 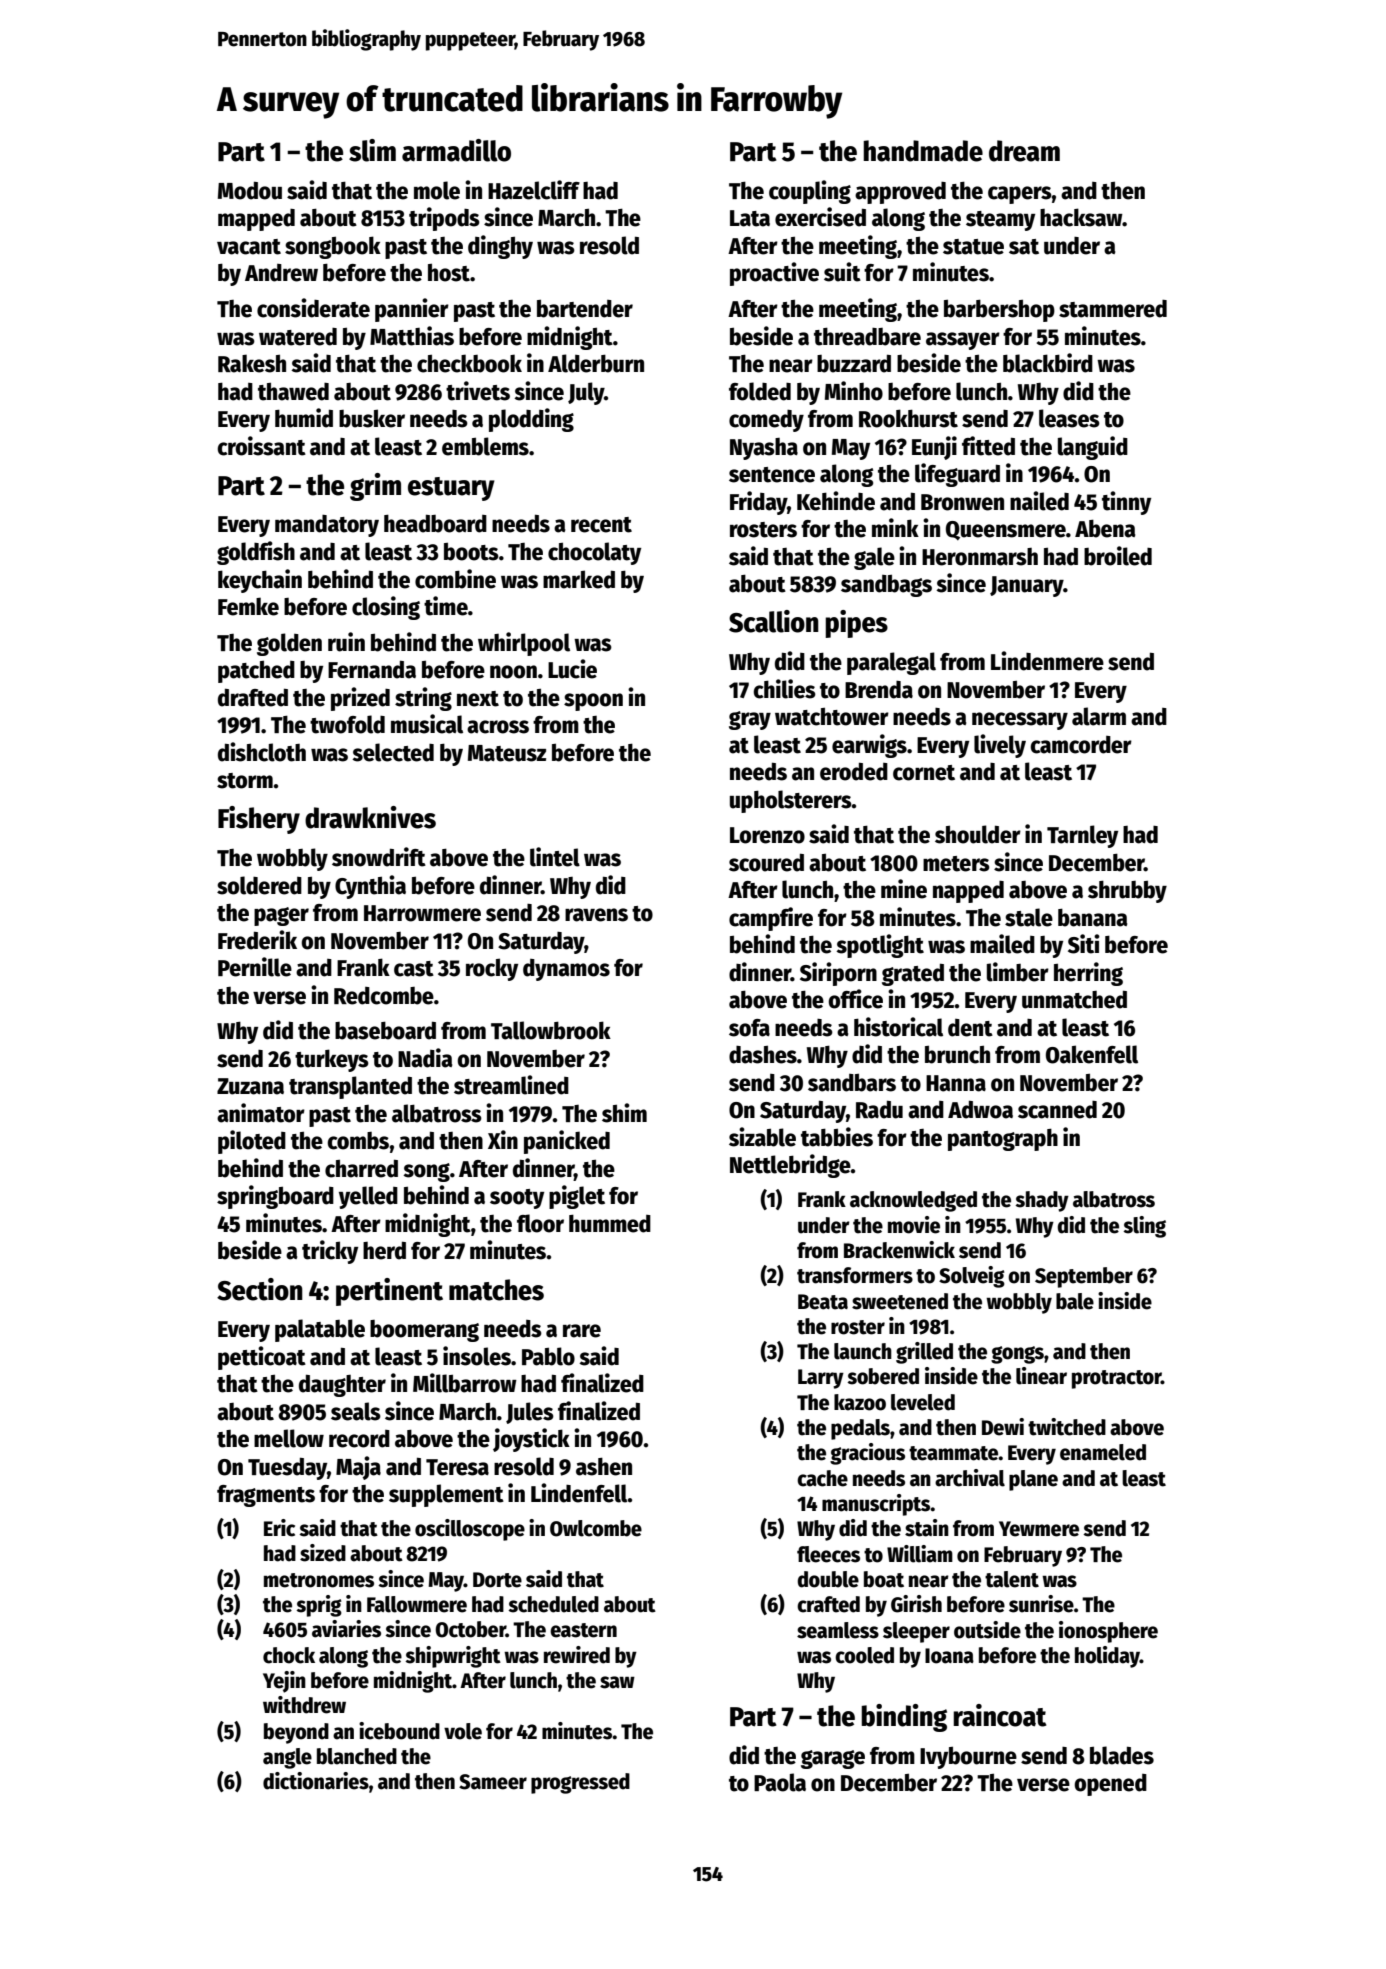 I want to click on opened, so click(x=1110, y=1785).
